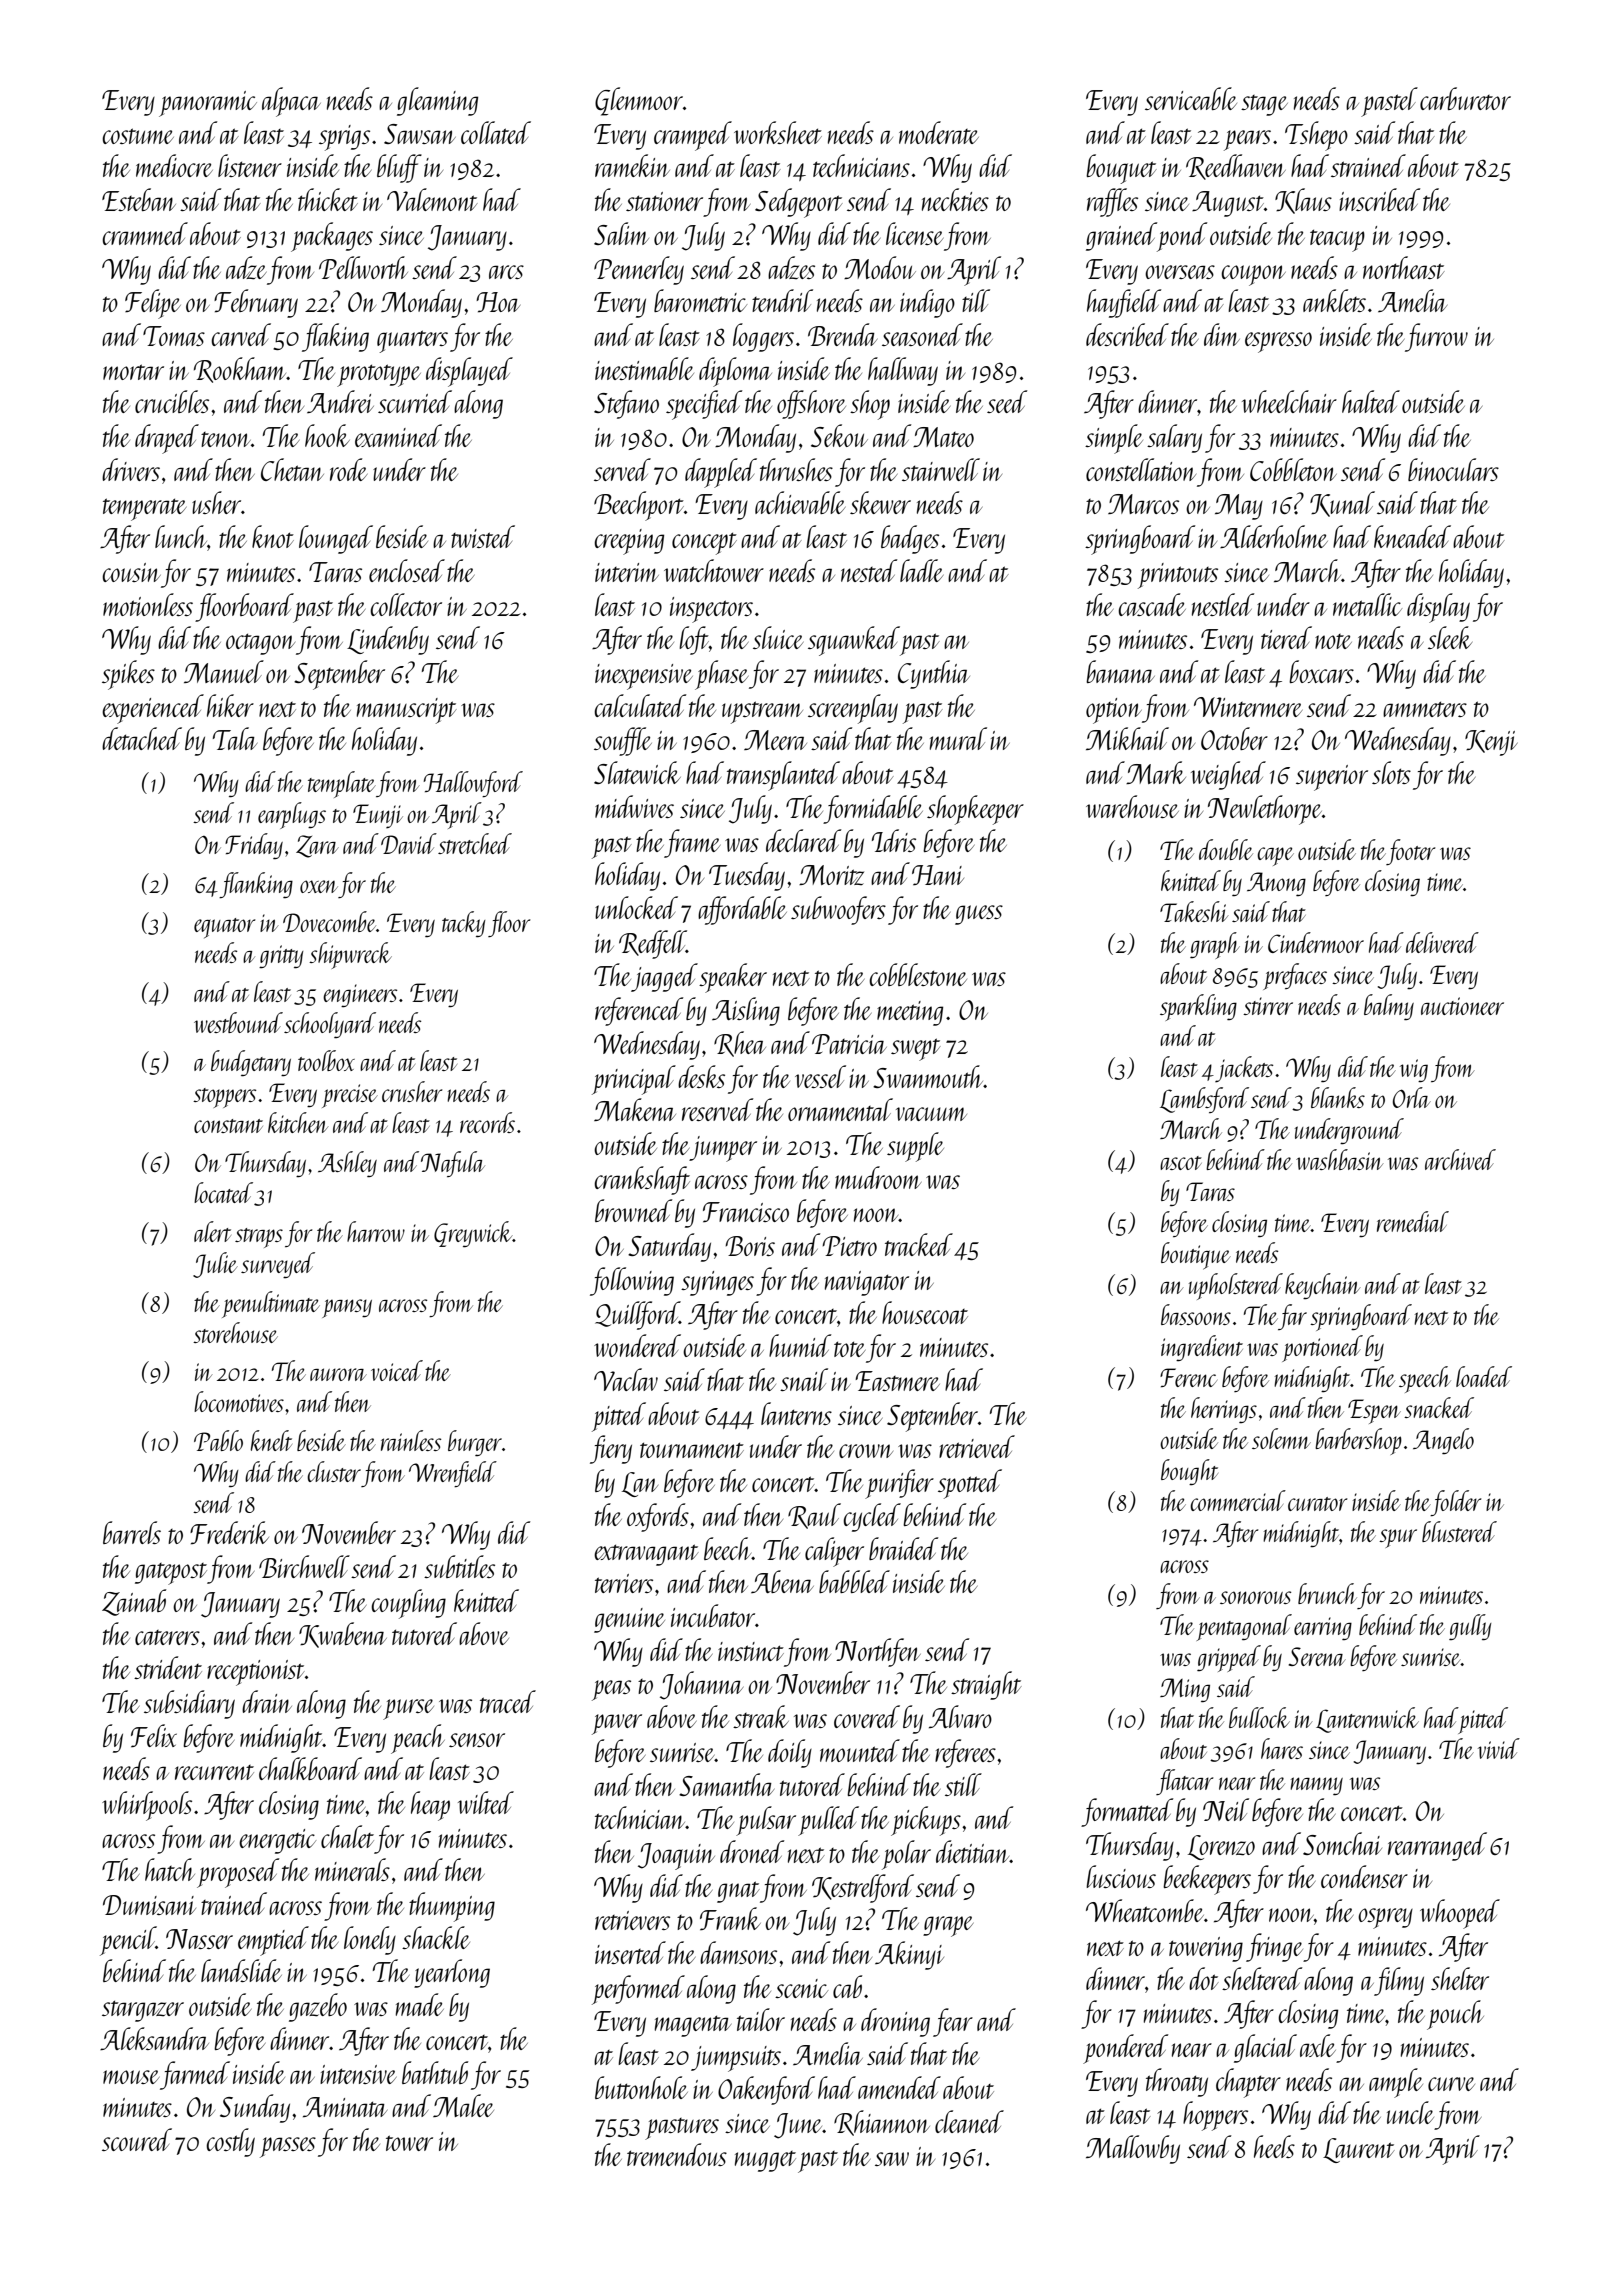 This screenshot has height=2292, width=1620. Describe the element at coordinates (223, 1192) in the screenshot. I see `located` at that location.
